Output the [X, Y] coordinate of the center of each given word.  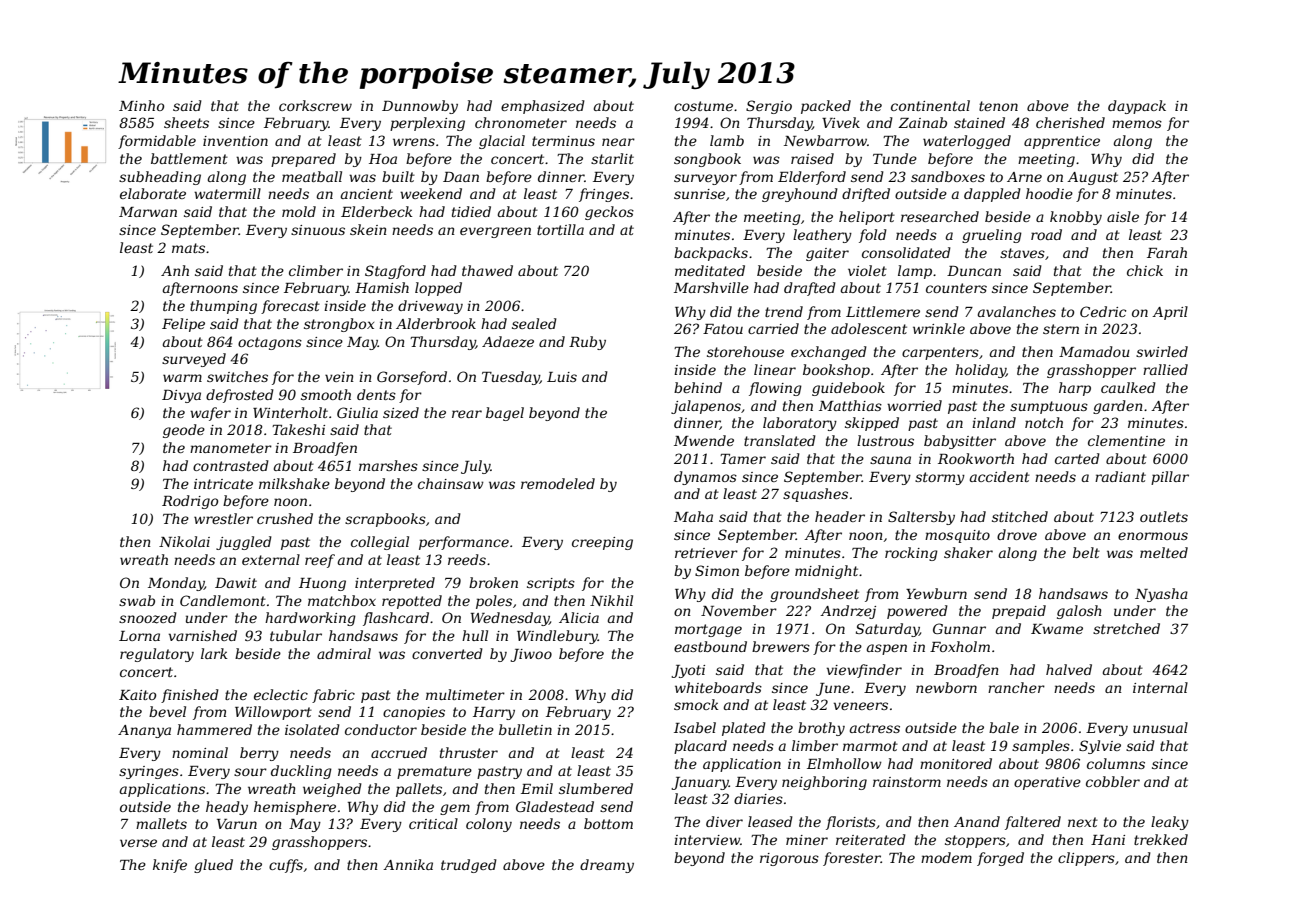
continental [930, 105]
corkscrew [315, 105]
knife [170, 866]
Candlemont [223, 600]
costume [703, 106]
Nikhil [611, 600]
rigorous [789, 859]
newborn [946, 687]
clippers [1086, 859]
